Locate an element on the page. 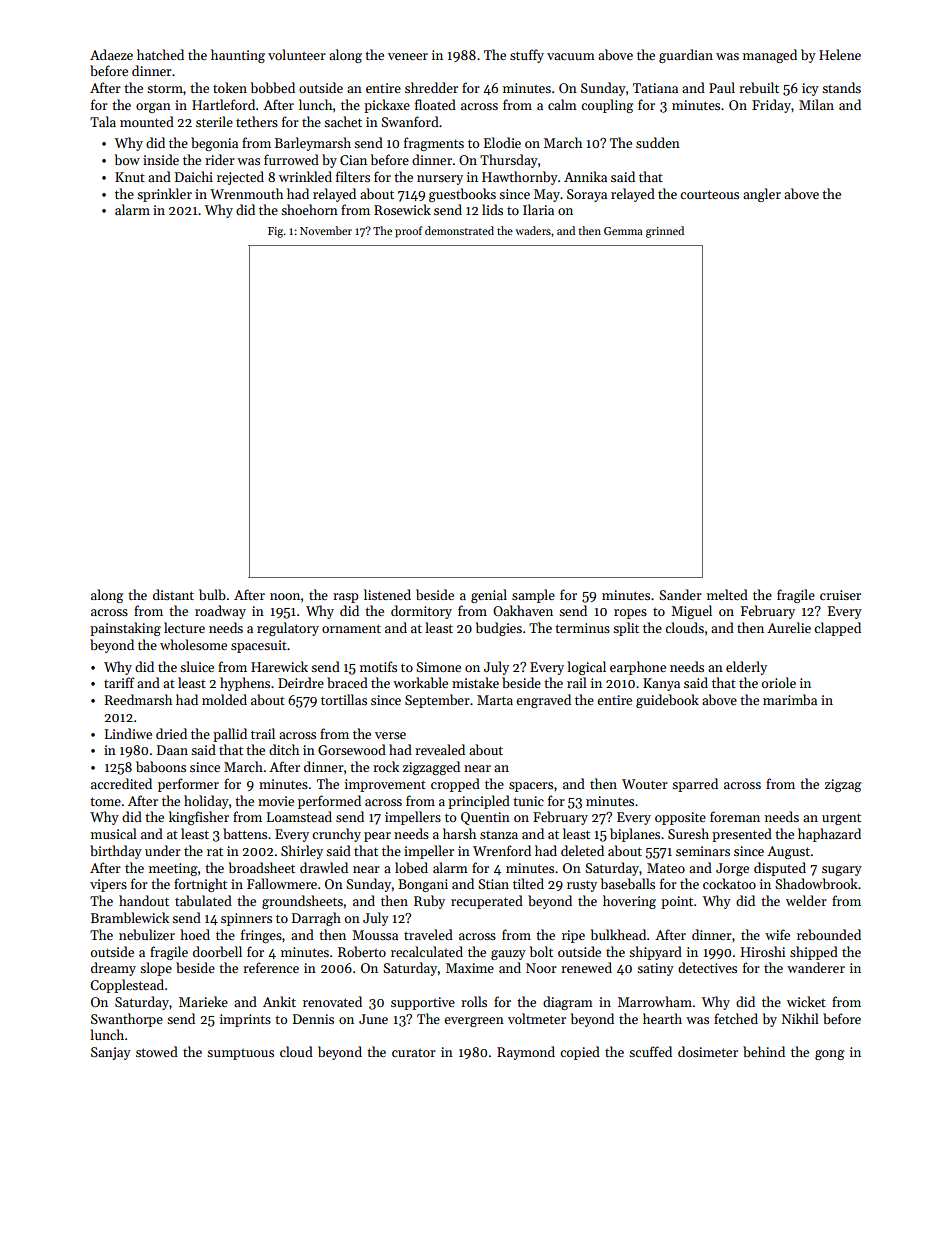 The image size is (952, 1233). guidebook is located at coordinates (667, 701).
